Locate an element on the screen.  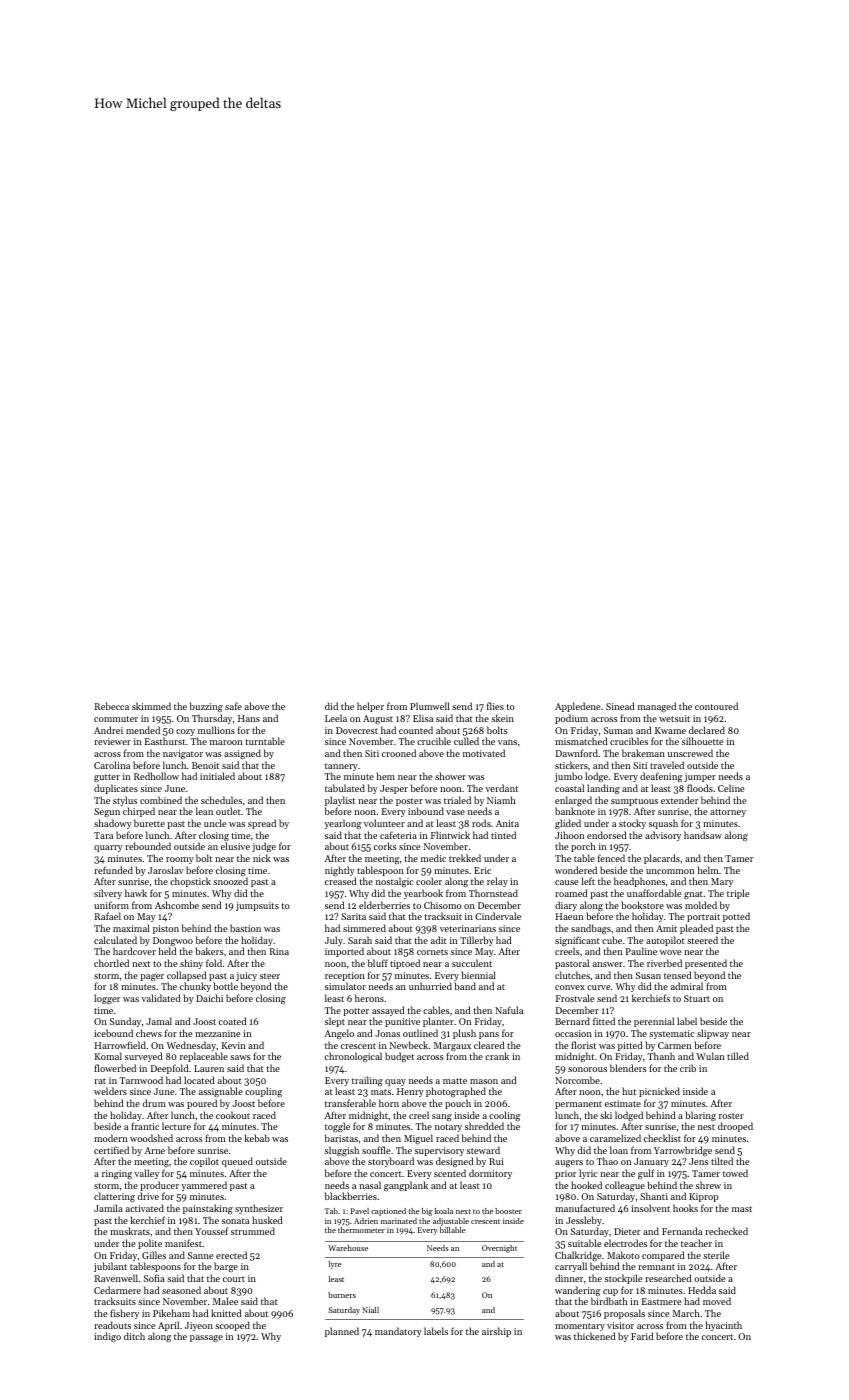
painstaking is located at coordinates (208, 1209).
